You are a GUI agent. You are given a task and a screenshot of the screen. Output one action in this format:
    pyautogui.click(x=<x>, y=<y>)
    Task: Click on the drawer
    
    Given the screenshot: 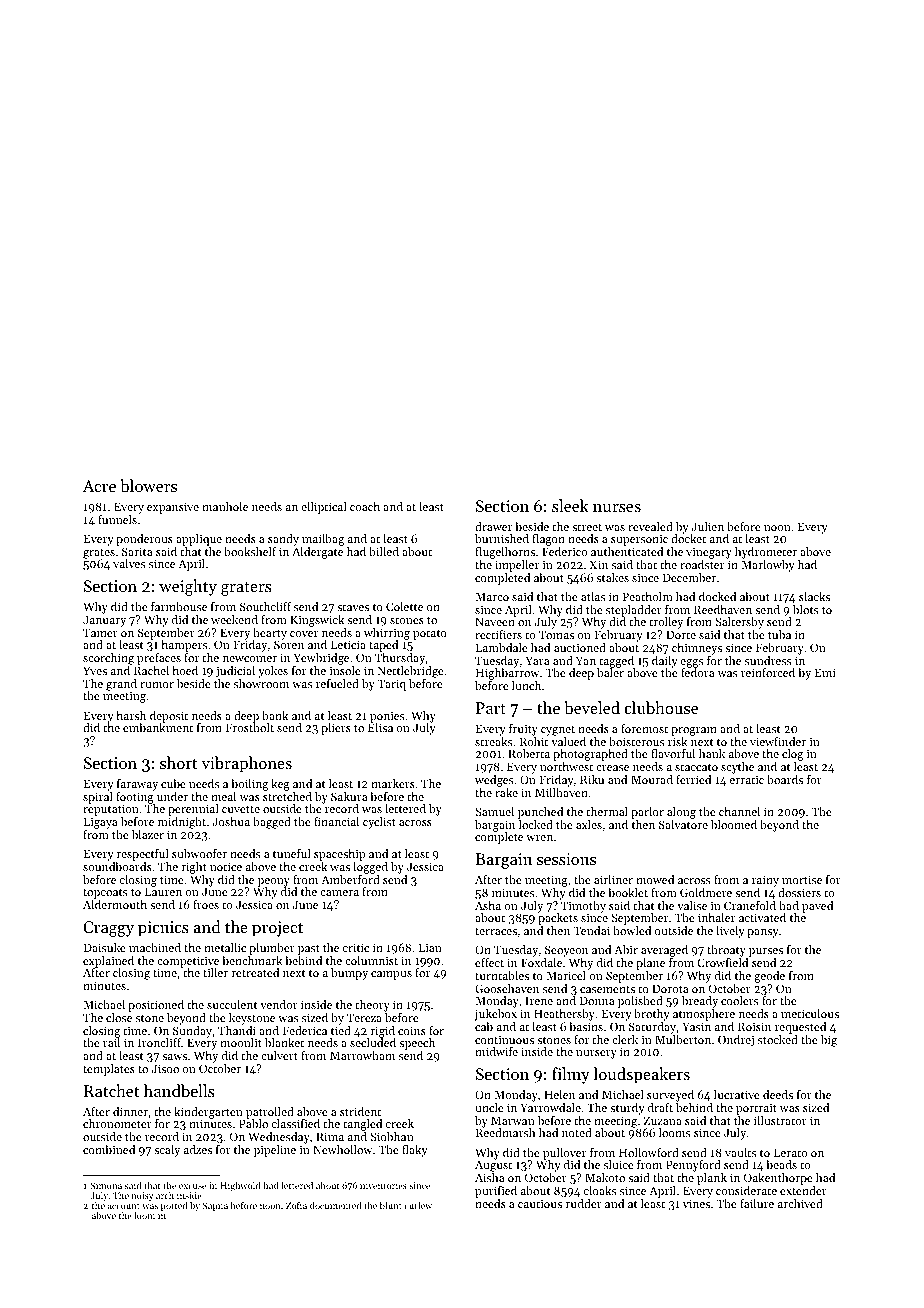 What is the action you would take?
    pyautogui.click(x=493, y=526)
